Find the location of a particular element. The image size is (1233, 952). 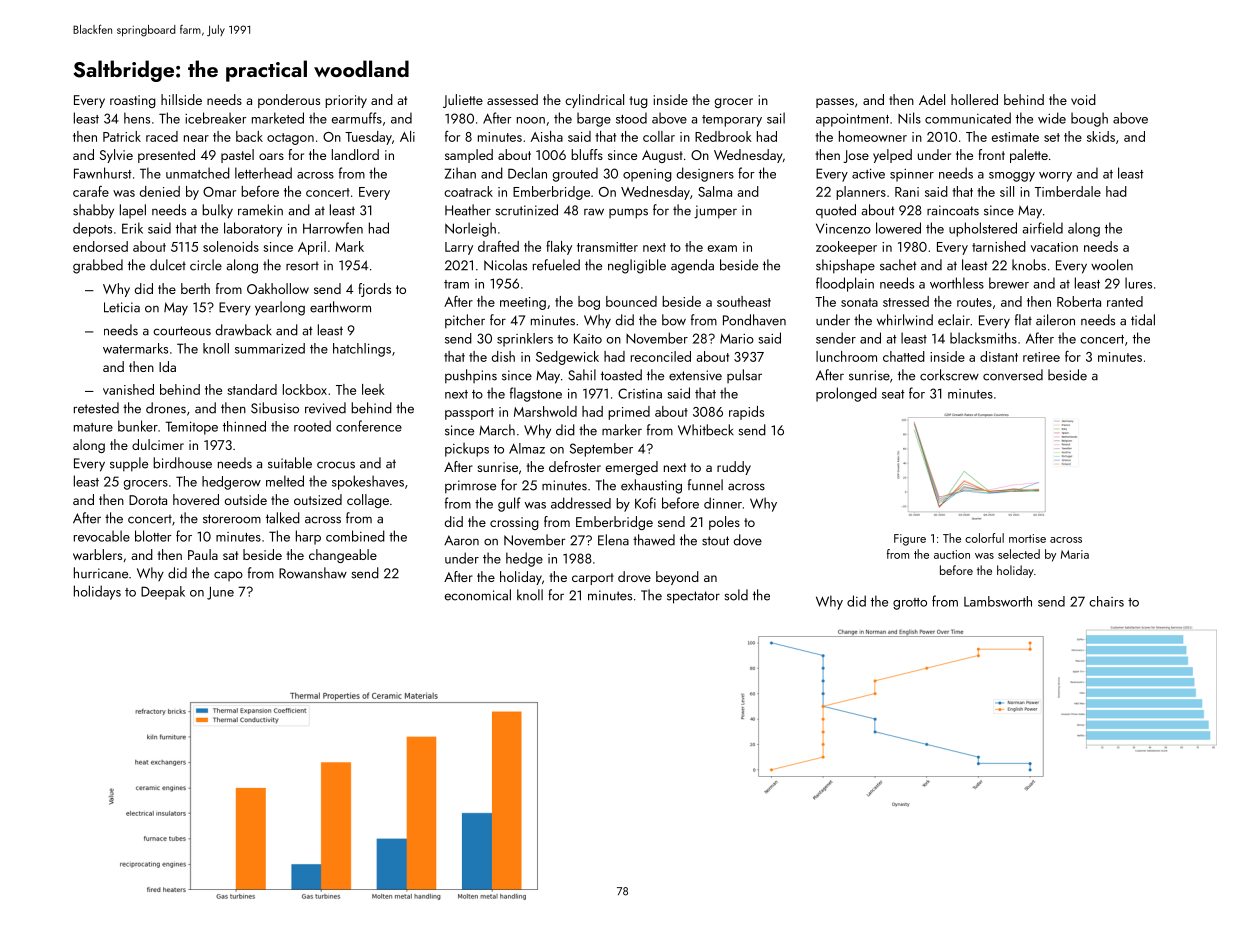

carafe is located at coordinates (91, 191).
